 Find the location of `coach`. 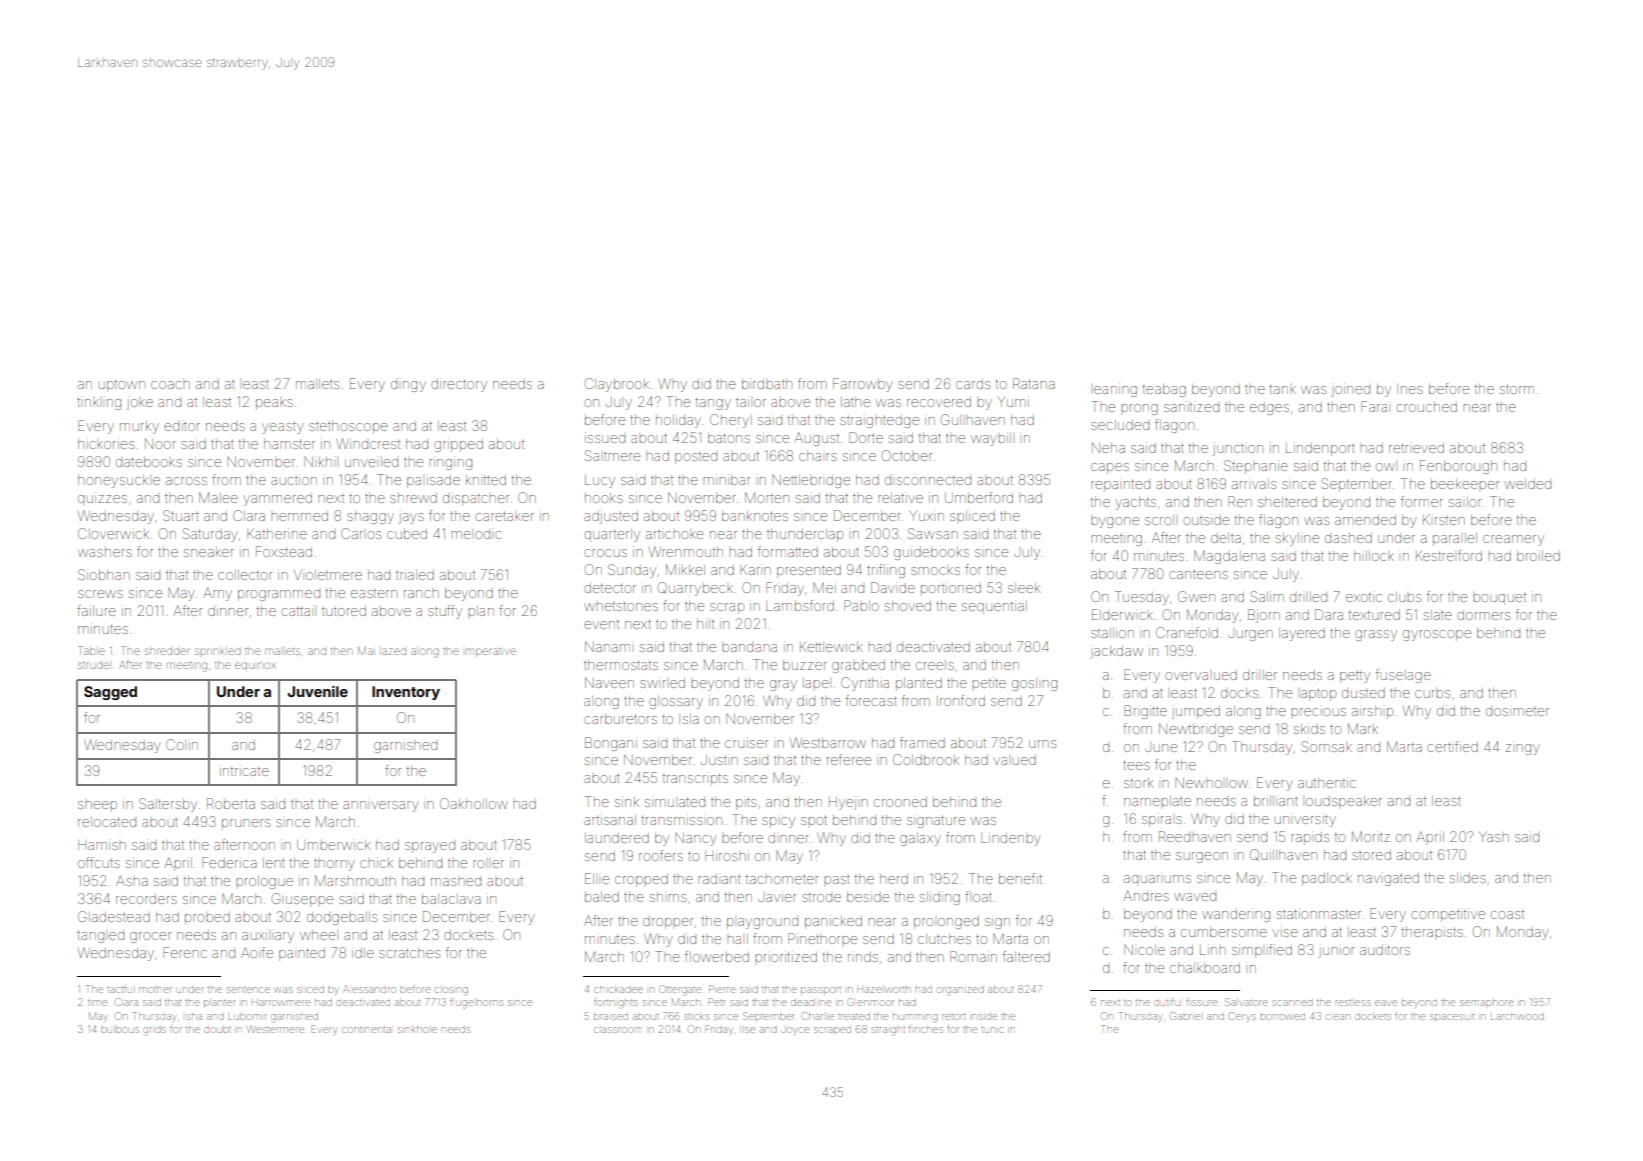

coach is located at coordinates (170, 385).
